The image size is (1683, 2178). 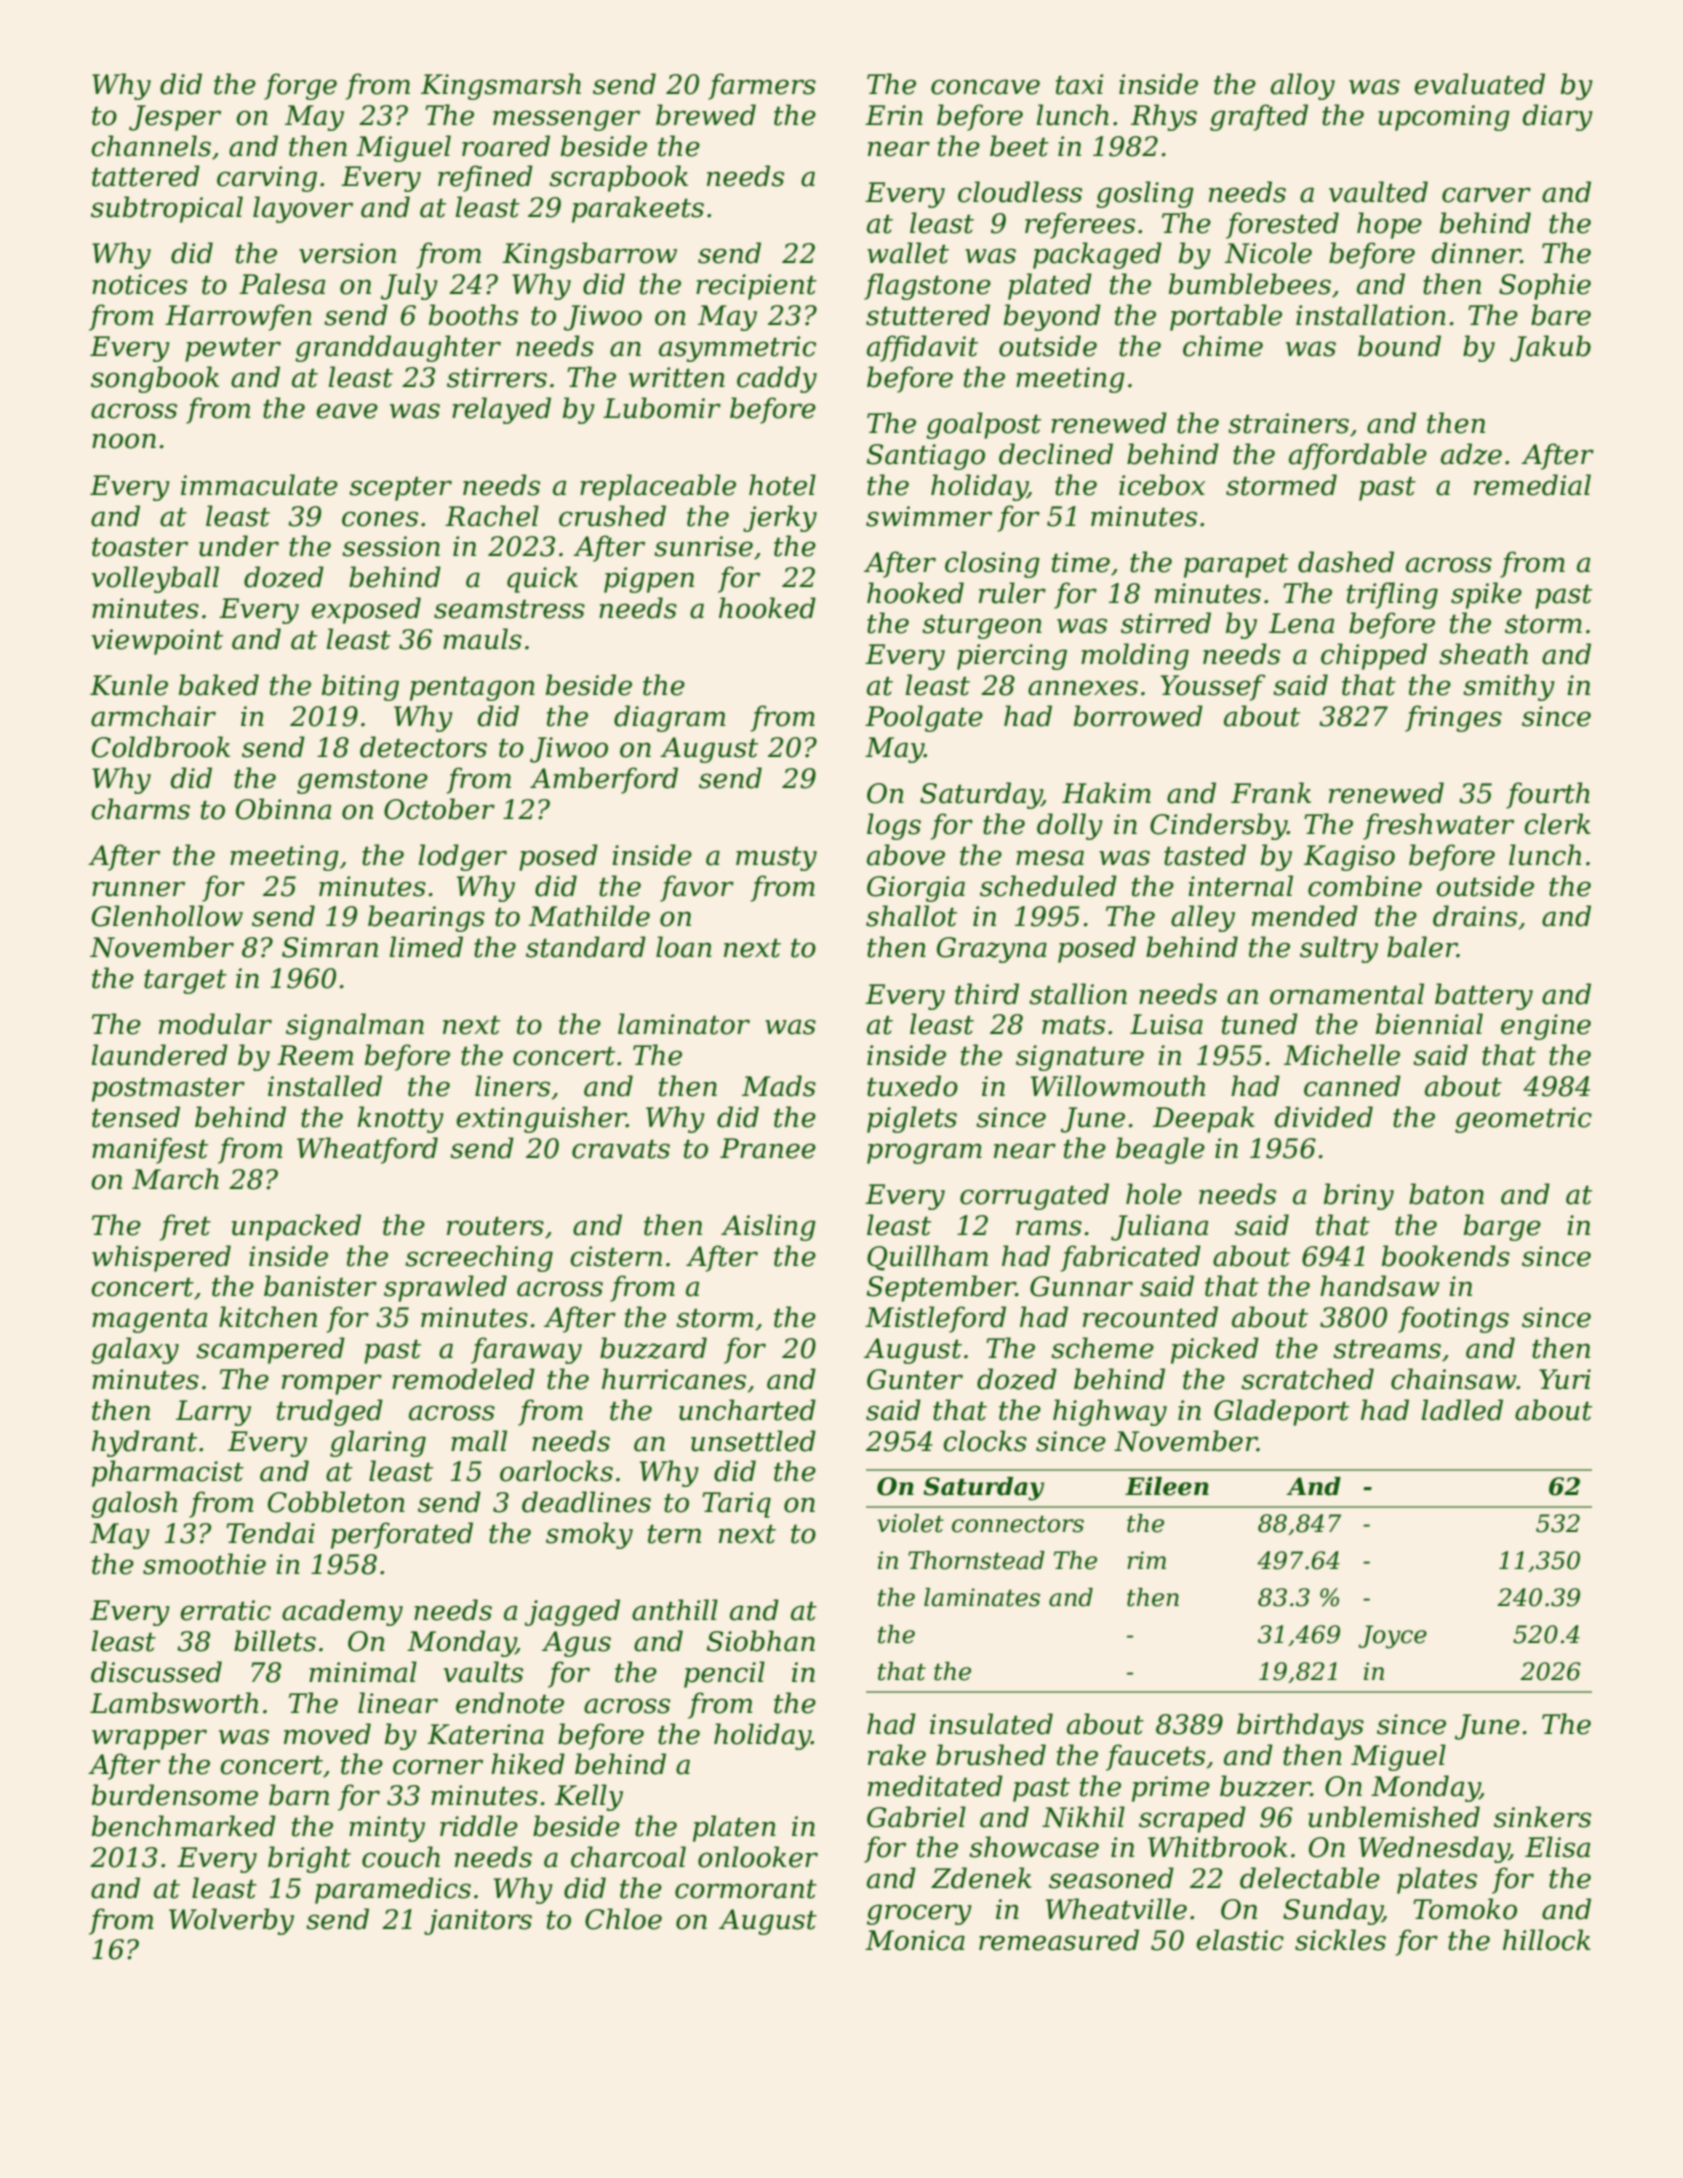 What do you see at coordinates (300, 86) in the screenshot?
I see `forge` at bounding box center [300, 86].
